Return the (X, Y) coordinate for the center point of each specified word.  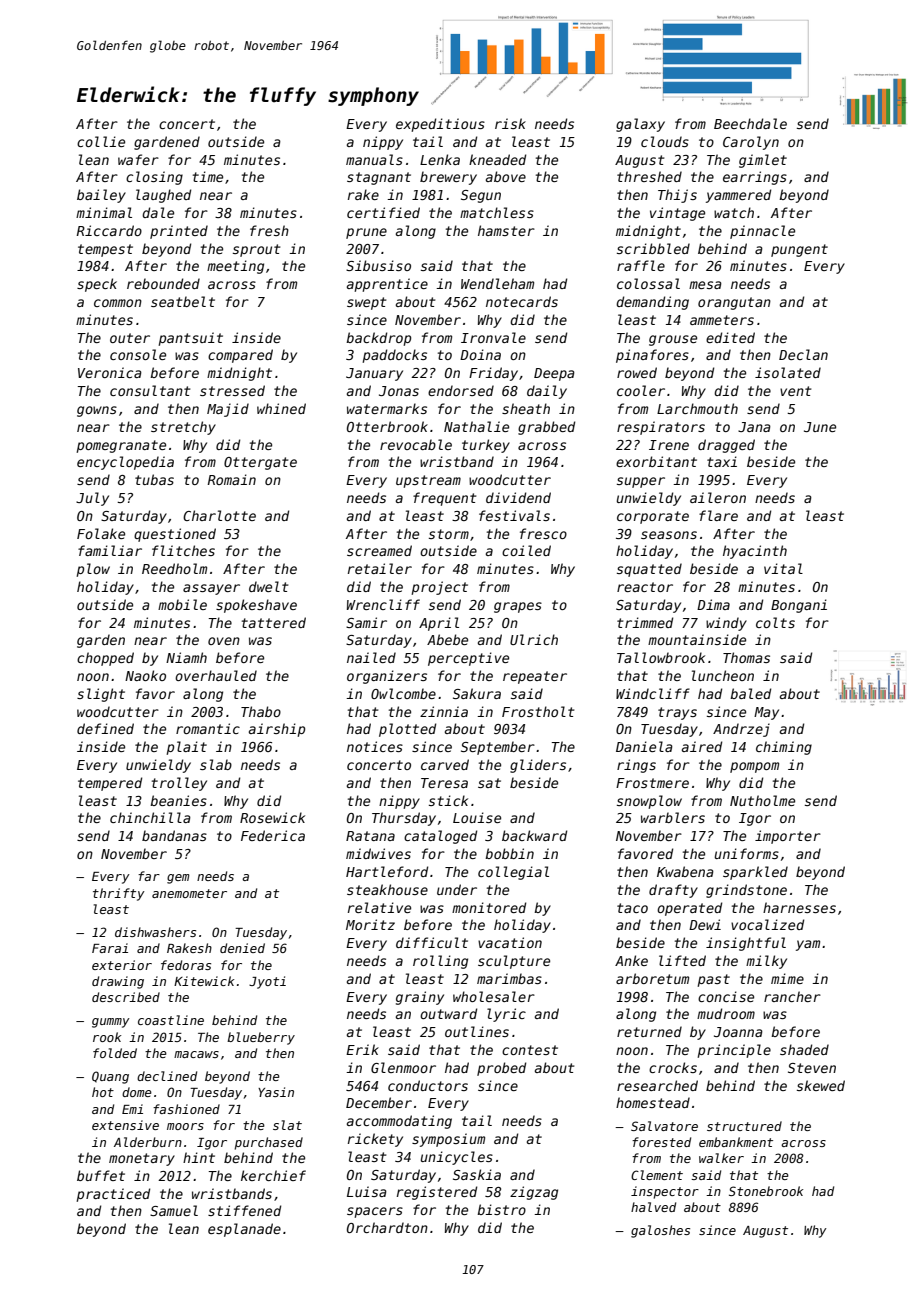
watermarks (387, 408)
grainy (420, 998)
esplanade (244, 1230)
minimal (104, 212)
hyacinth (755, 552)
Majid (228, 410)
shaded (804, 1049)
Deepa (554, 374)
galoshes (660, 1231)
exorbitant (656, 461)
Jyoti (267, 982)
